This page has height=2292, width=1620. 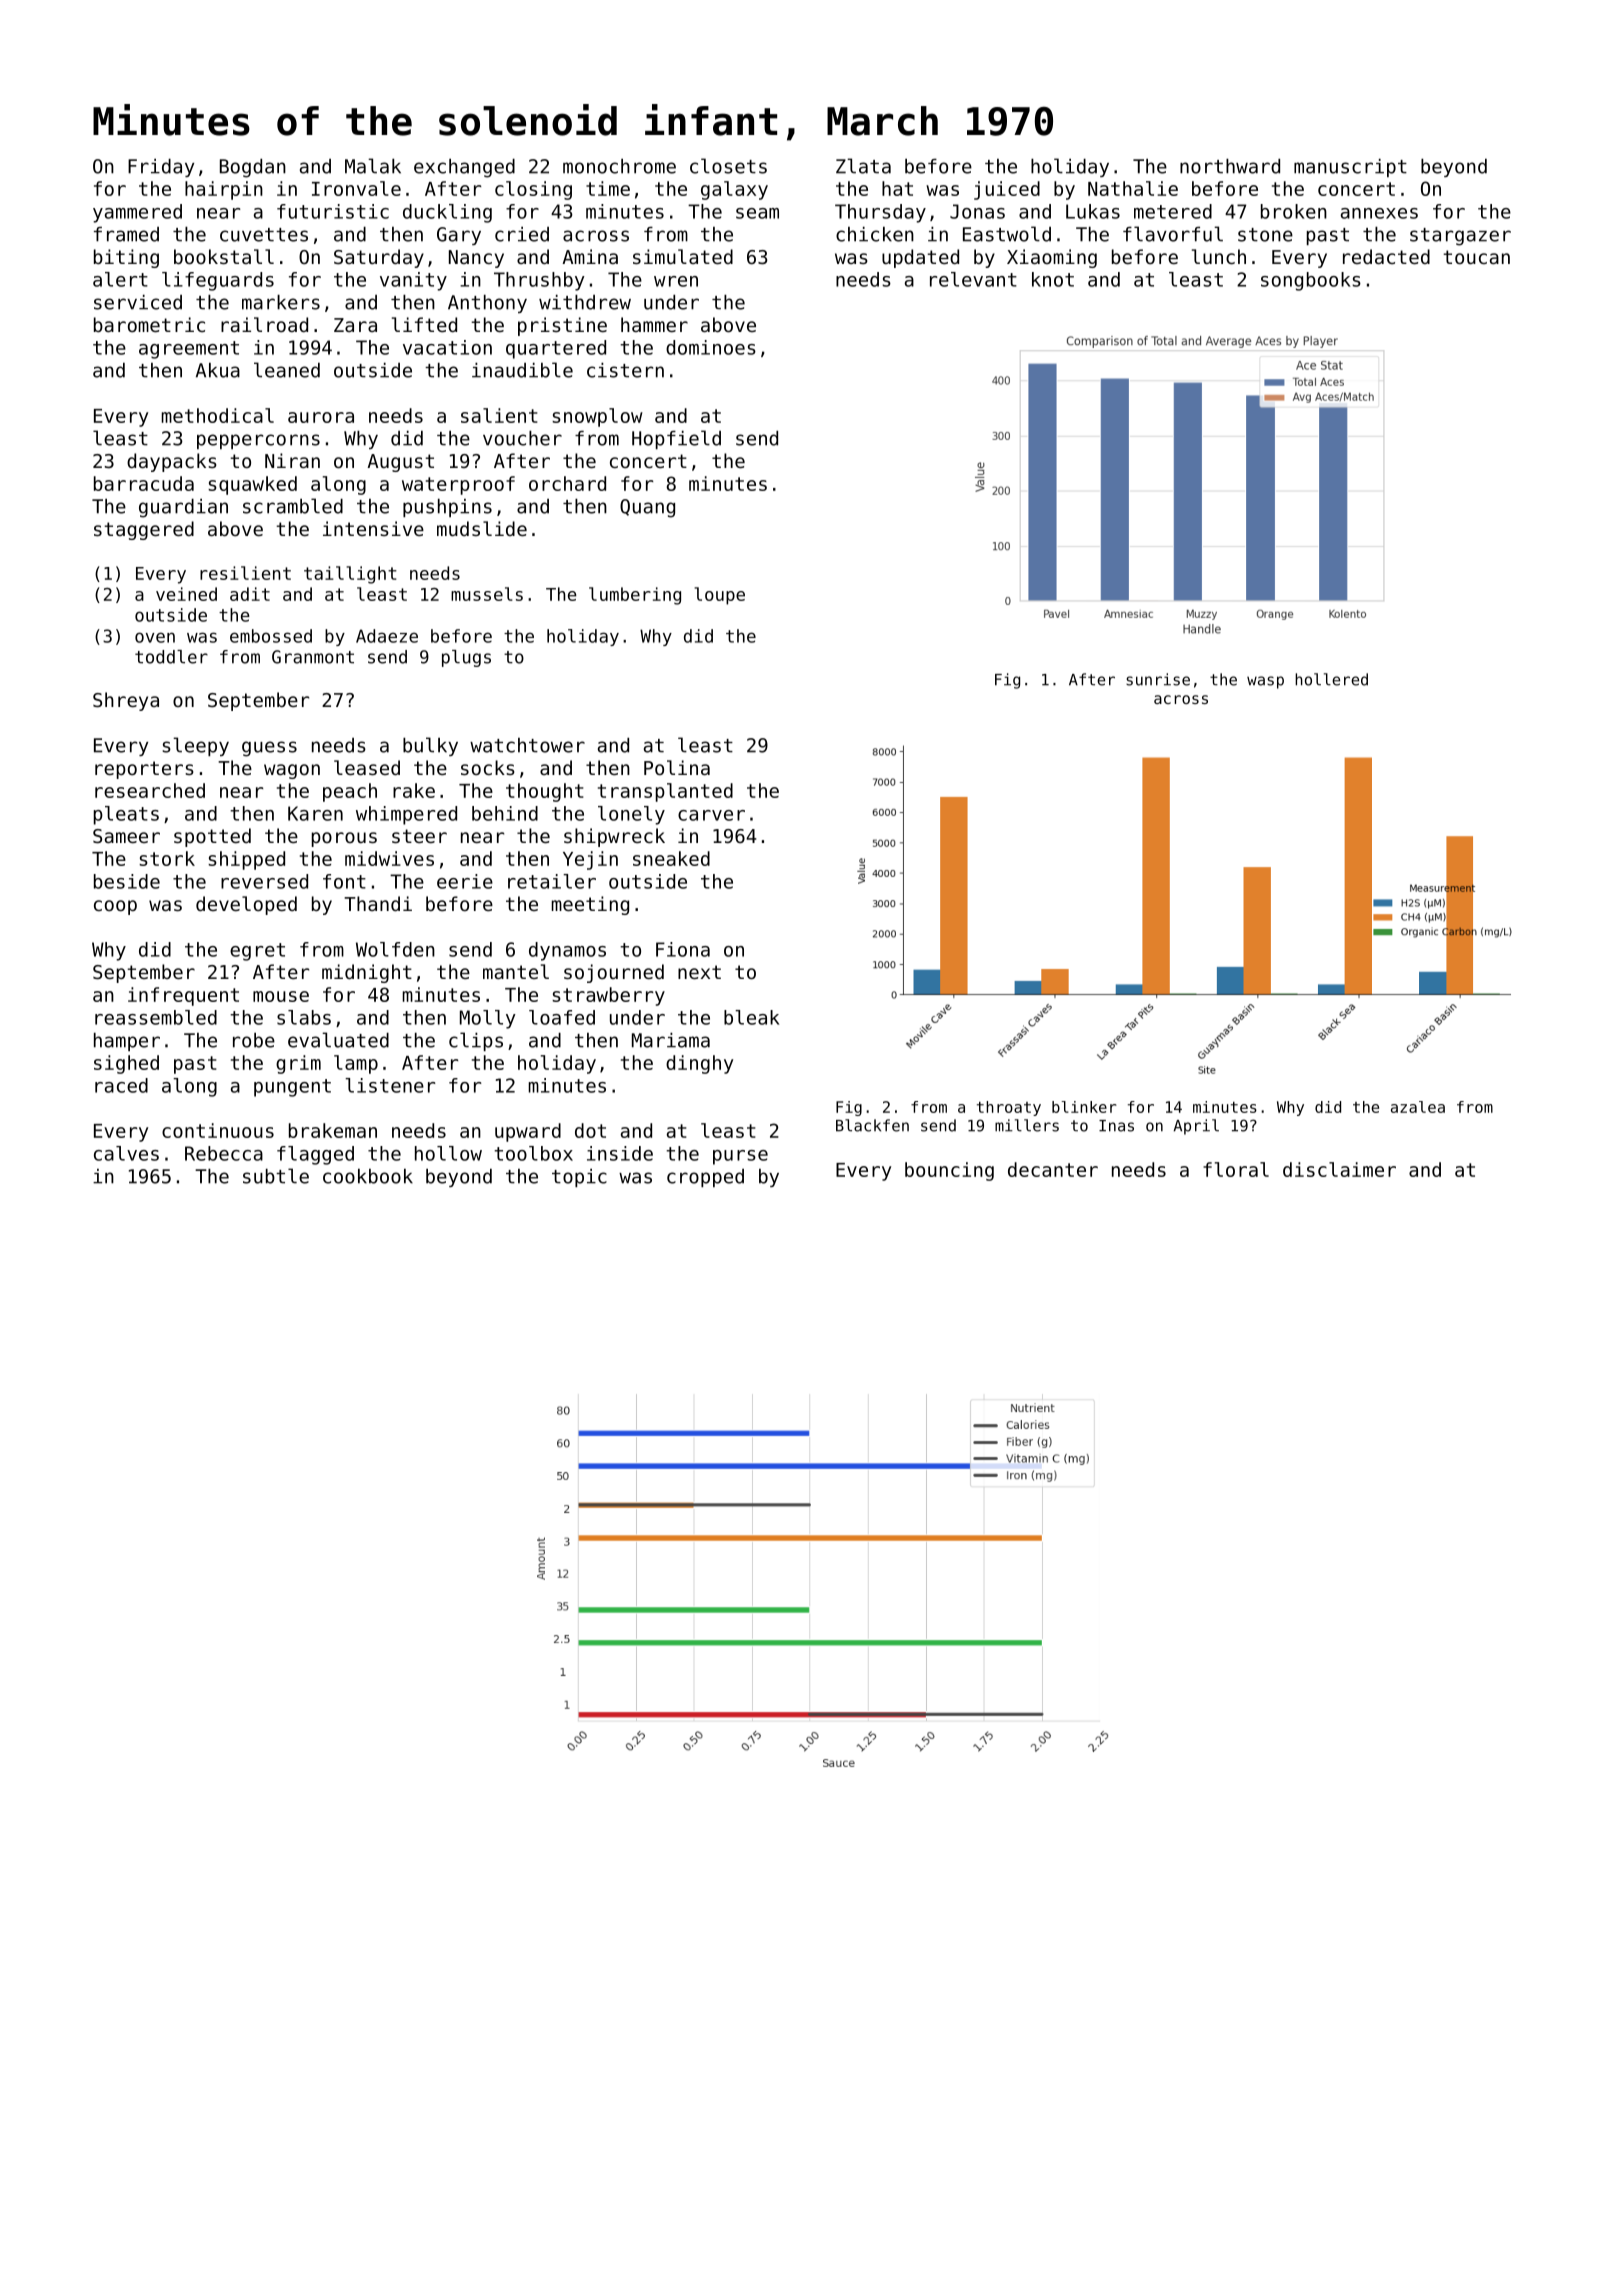 I want to click on Inas, so click(x=1116, y=1126).
